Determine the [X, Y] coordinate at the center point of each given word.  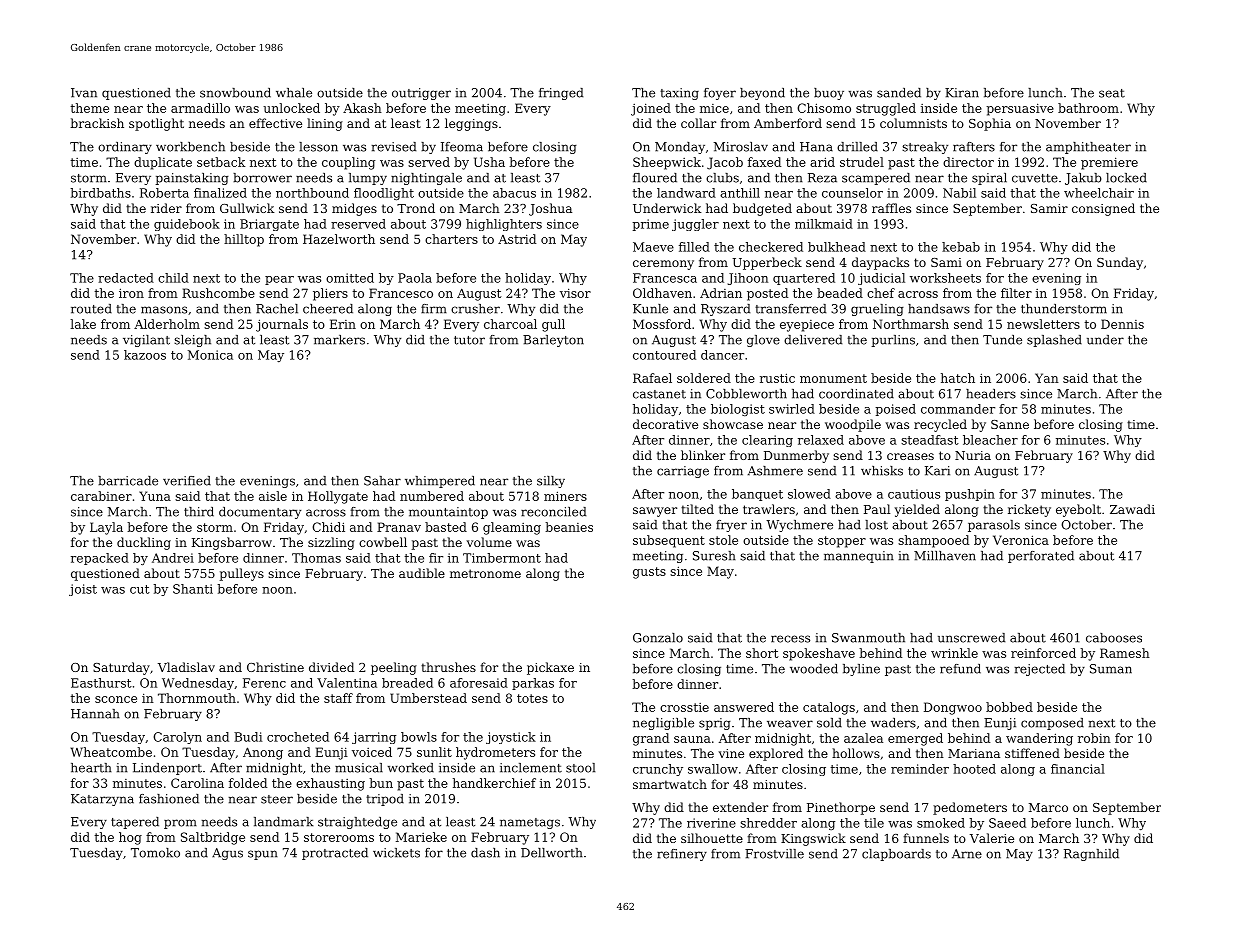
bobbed [1009, 707]
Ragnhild [1091, 855]
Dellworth [552, 853]
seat [1112, 93]
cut [140, 589]
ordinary [125, 148]
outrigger [421, 94]
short [762, 653]
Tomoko [155, 853]
